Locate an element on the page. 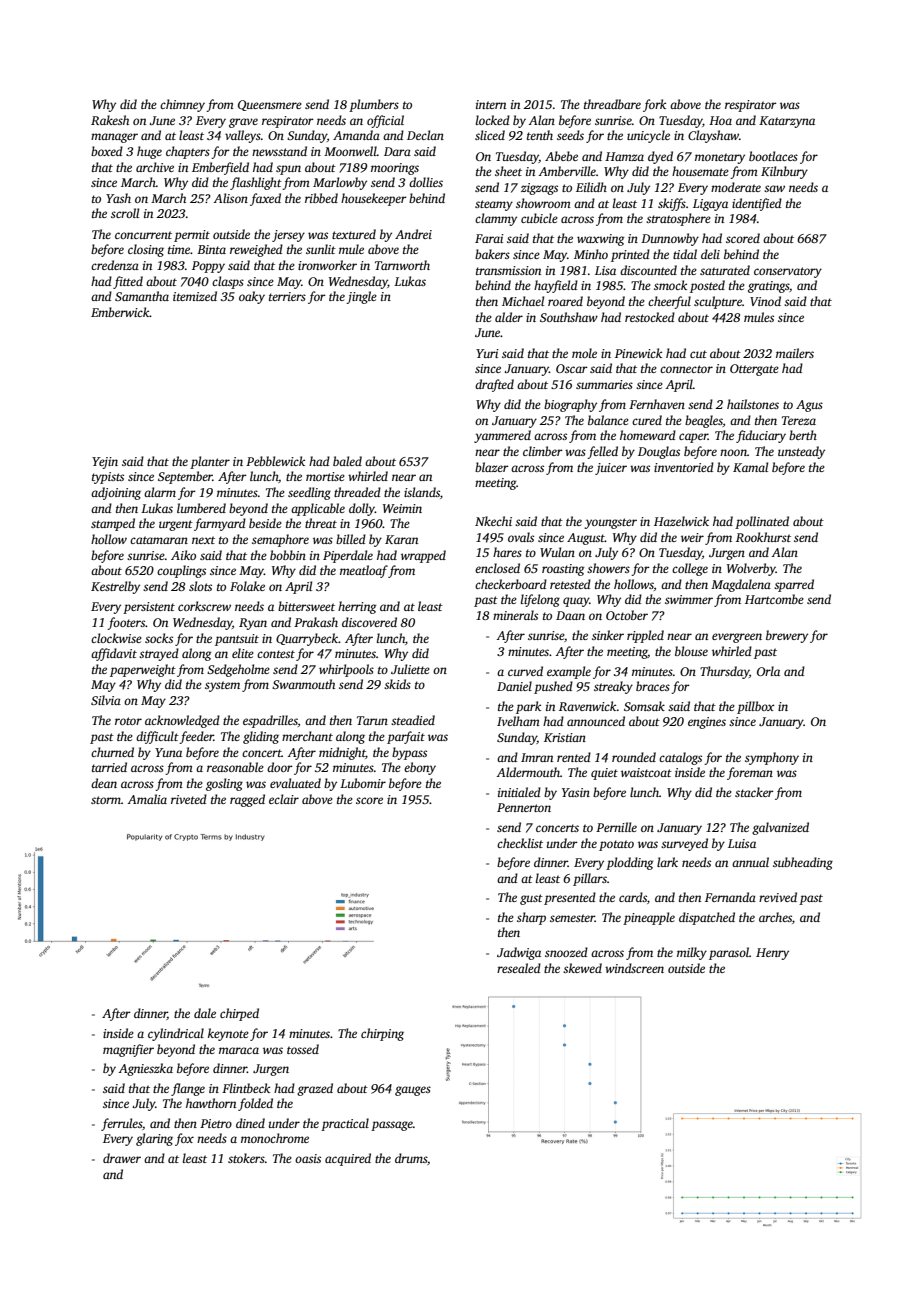 The height and width of the image is (1308, 924). tenth is located at coordinates (540, 135).
